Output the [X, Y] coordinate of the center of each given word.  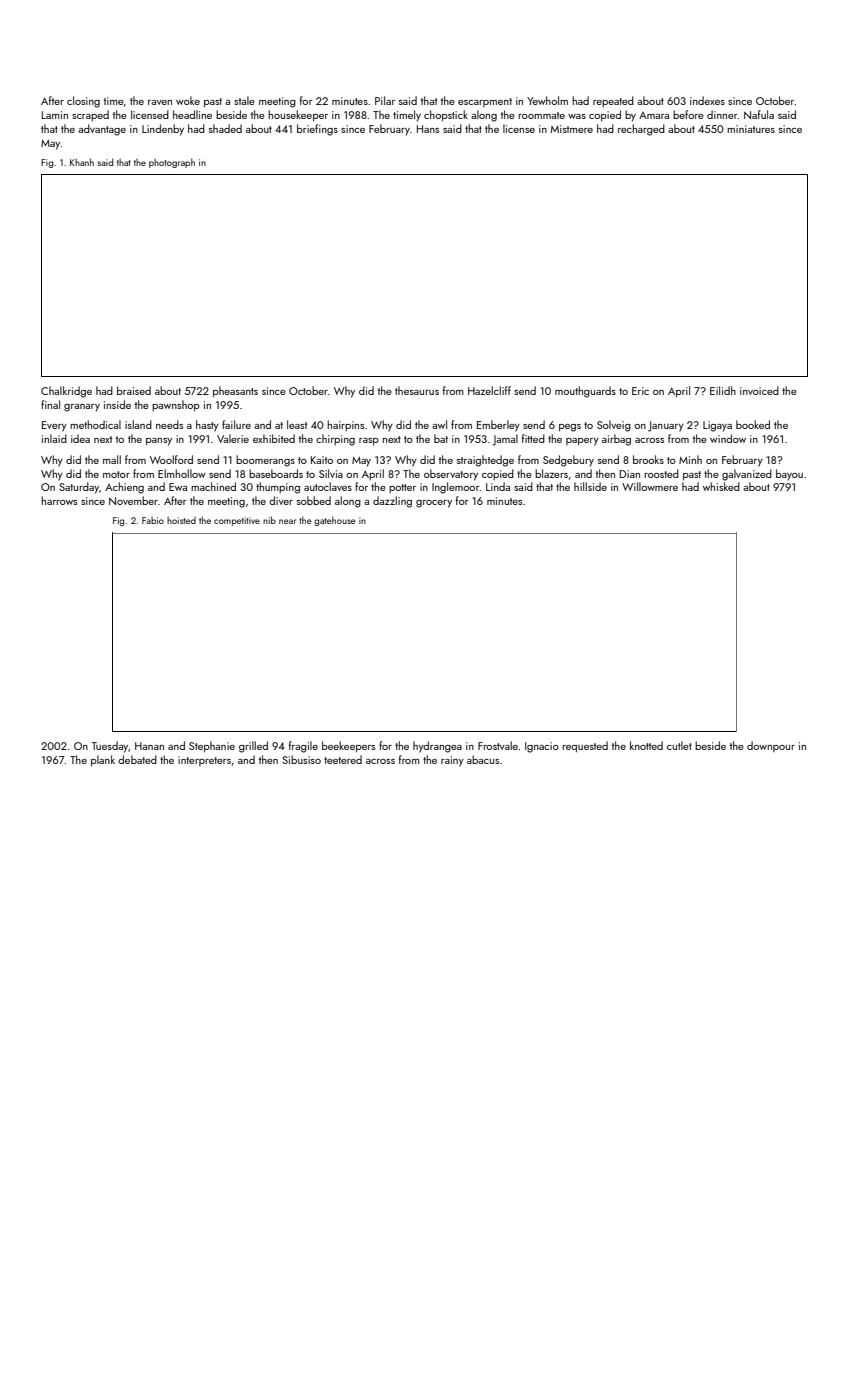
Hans [428, 129]
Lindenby [163, 130]
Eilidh [723, 390]
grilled [253, 747]
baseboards [276, 473]
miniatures [751, 129]
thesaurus [417, 390]
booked [753, 424]
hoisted [181, 520]
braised [134, 390]
